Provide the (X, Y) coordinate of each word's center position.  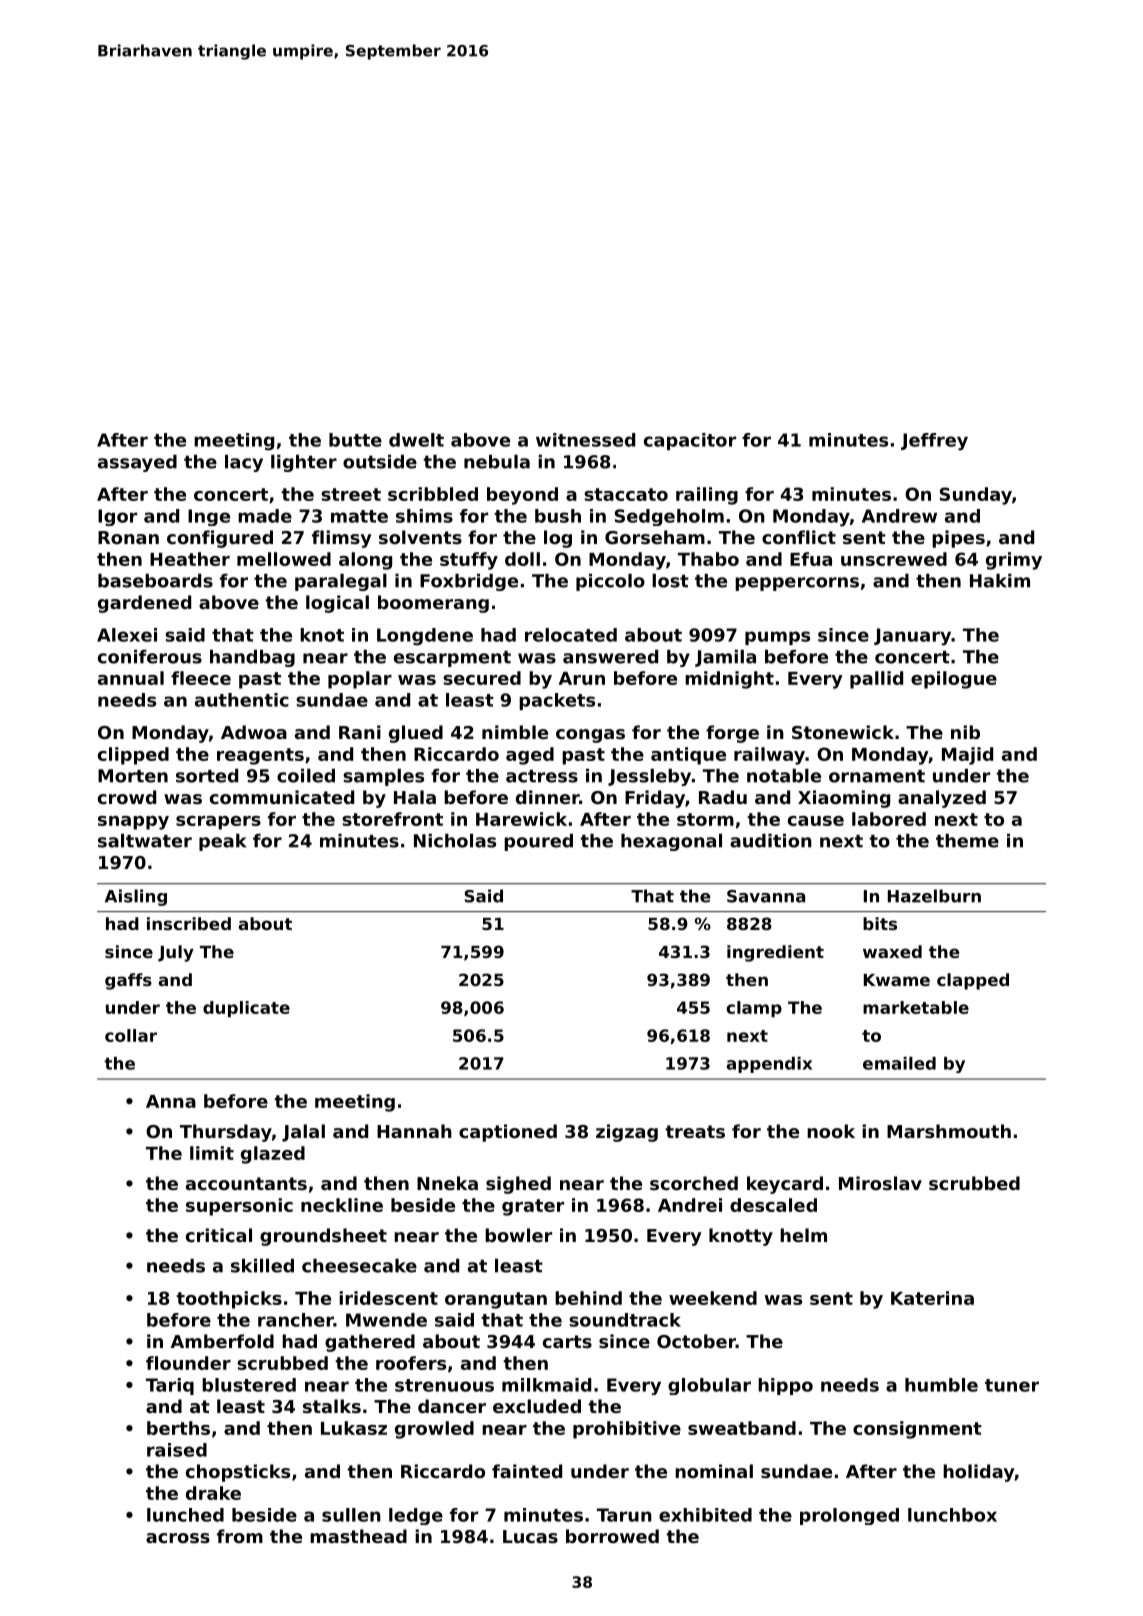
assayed (137, 463)
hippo (785, 1386)
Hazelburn (934, 896)
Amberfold (222, 1341)
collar (131, 1035)
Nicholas (455, 841)
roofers (411, 1363)
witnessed (585, 440)
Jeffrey (934, 442)
